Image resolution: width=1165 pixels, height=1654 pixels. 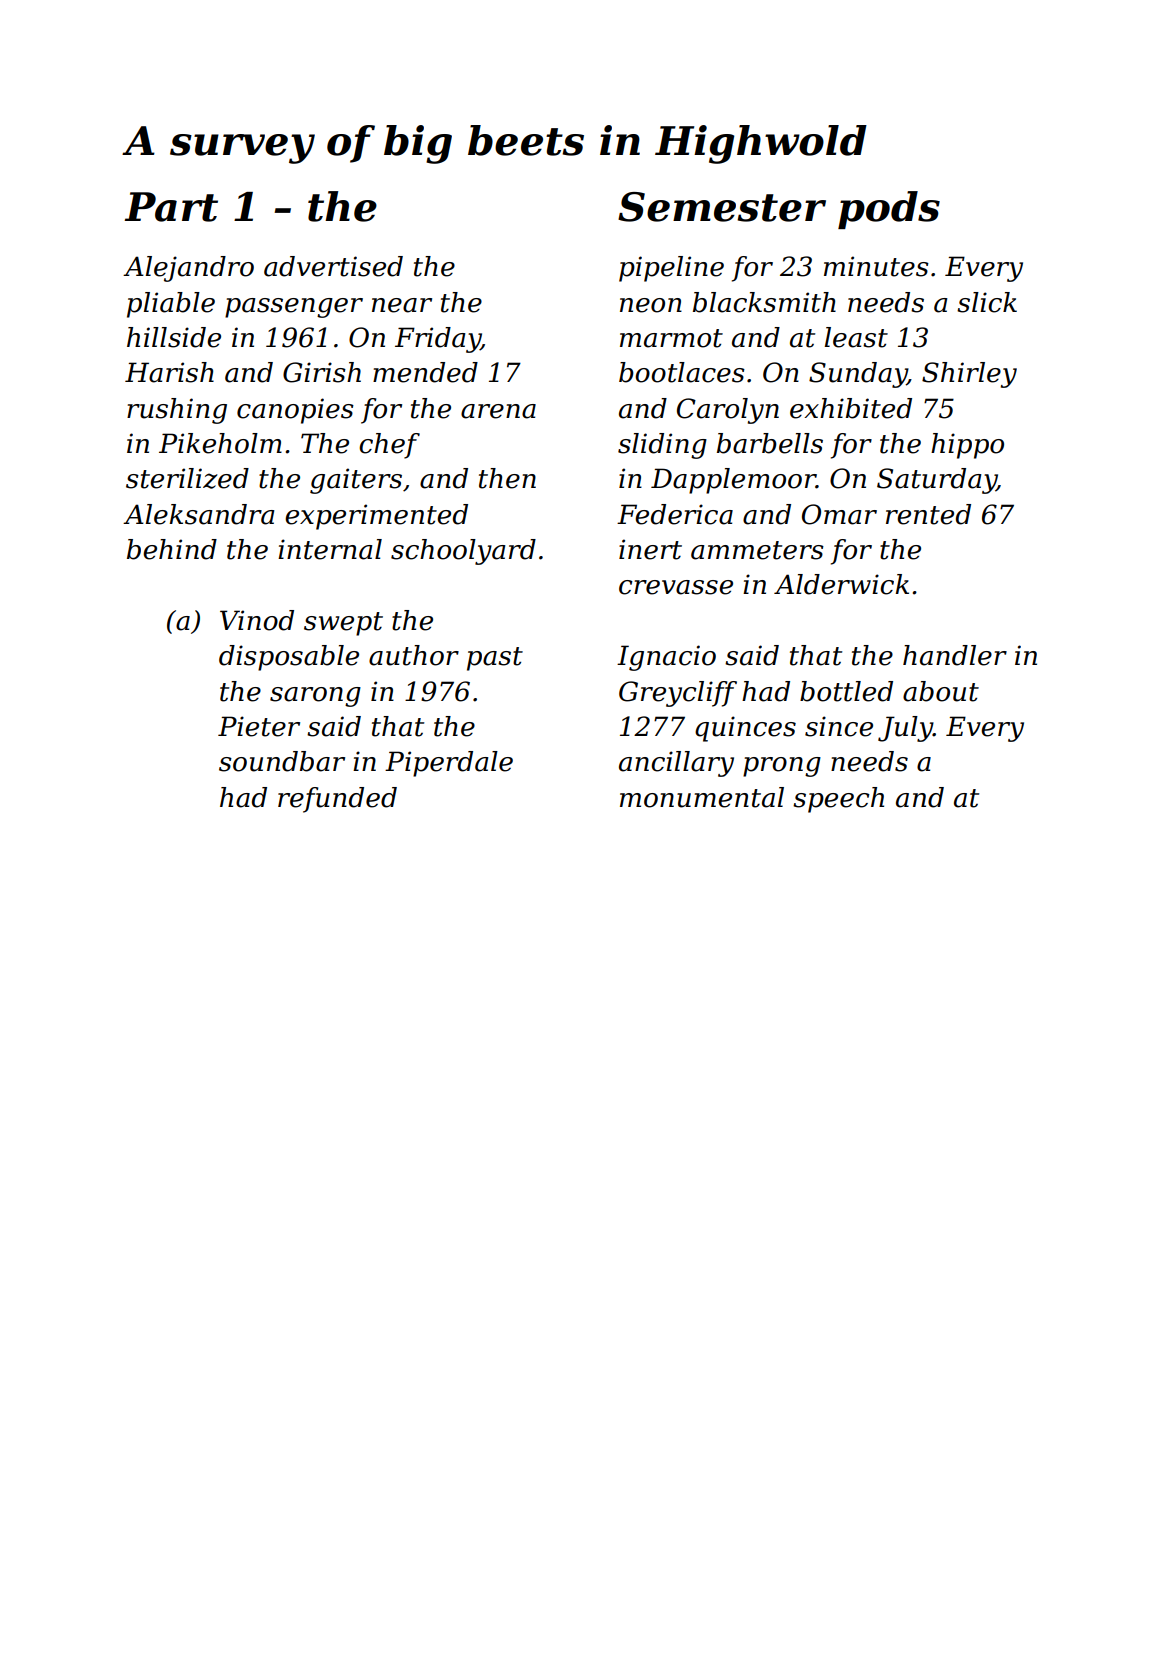 What do you see at coordinates (376, 517) in the screenshot?
I see `experimented` at bounding box center [376, 517].
